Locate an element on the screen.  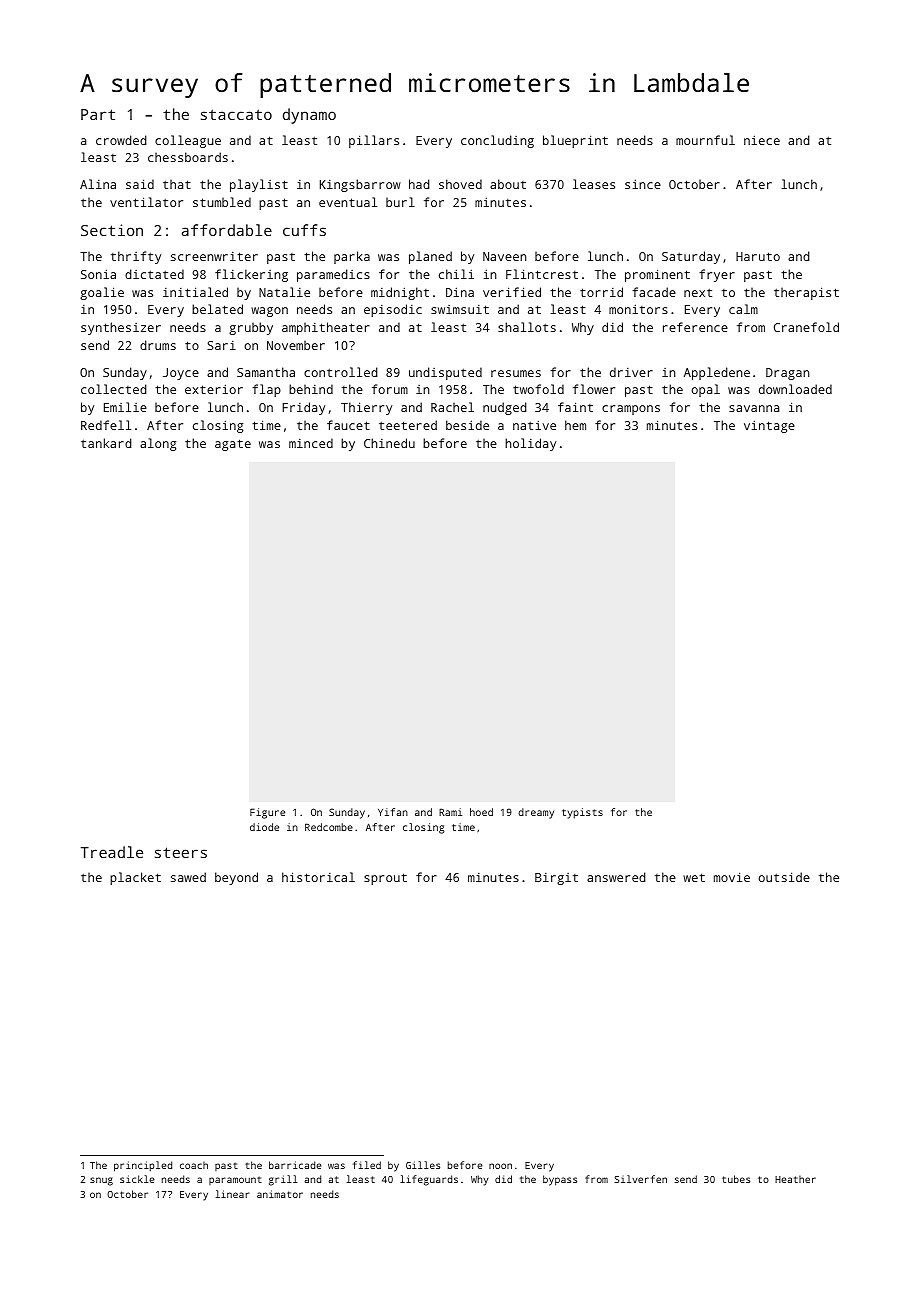
principled is located at coordinates (143, 1166).
